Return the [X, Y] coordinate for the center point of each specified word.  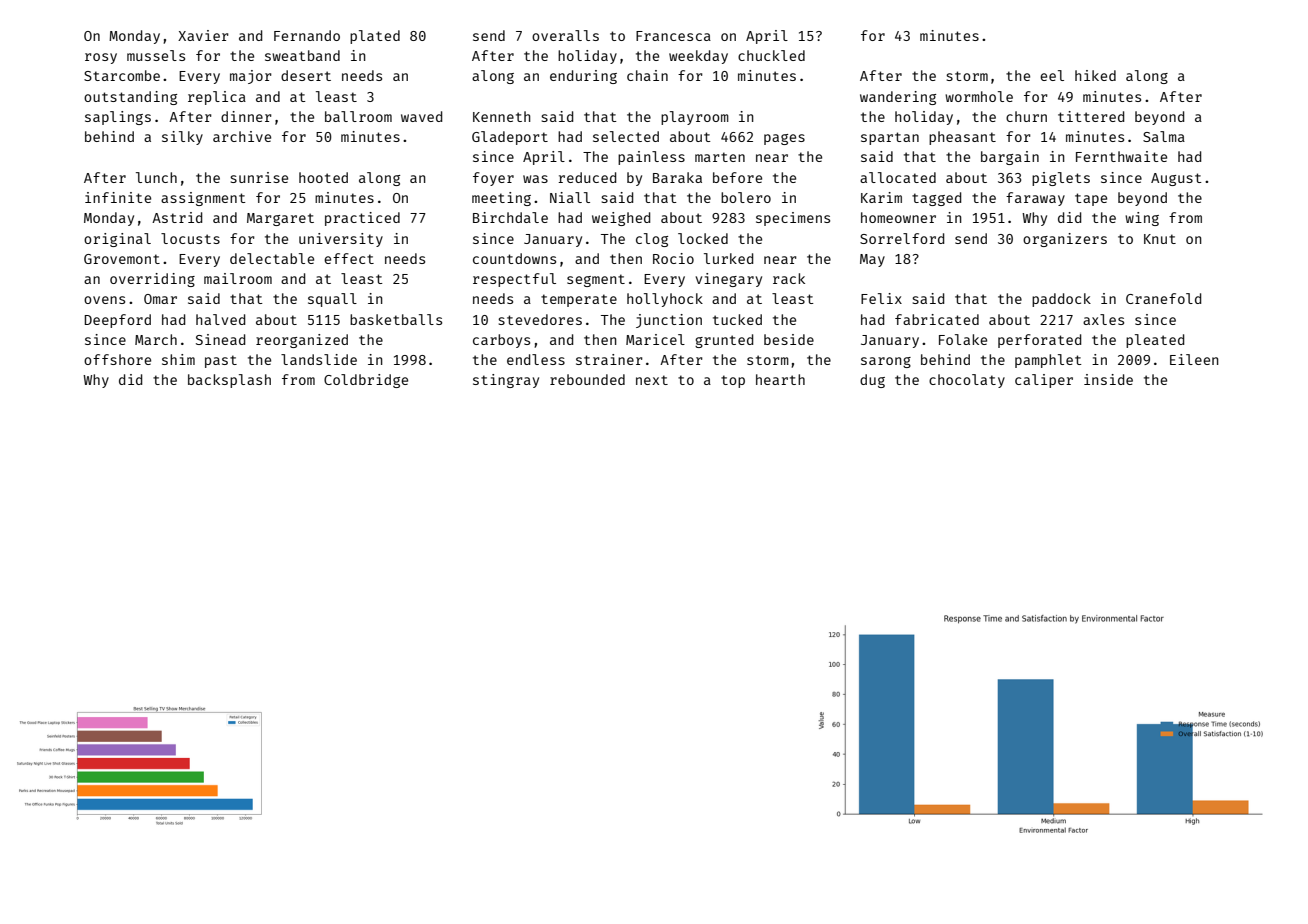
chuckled [771, 55]
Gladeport [510, 138]
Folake [963, 339]
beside [789, 339]
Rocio [673, 258]
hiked [1095, 75]
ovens [104, 300]
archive [242, 136]
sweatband [302, 55]
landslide [319, 359]
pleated [1155, 341]
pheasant [962, 138]
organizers [1065, 240]
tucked [737, 319]
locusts [190, 238]
